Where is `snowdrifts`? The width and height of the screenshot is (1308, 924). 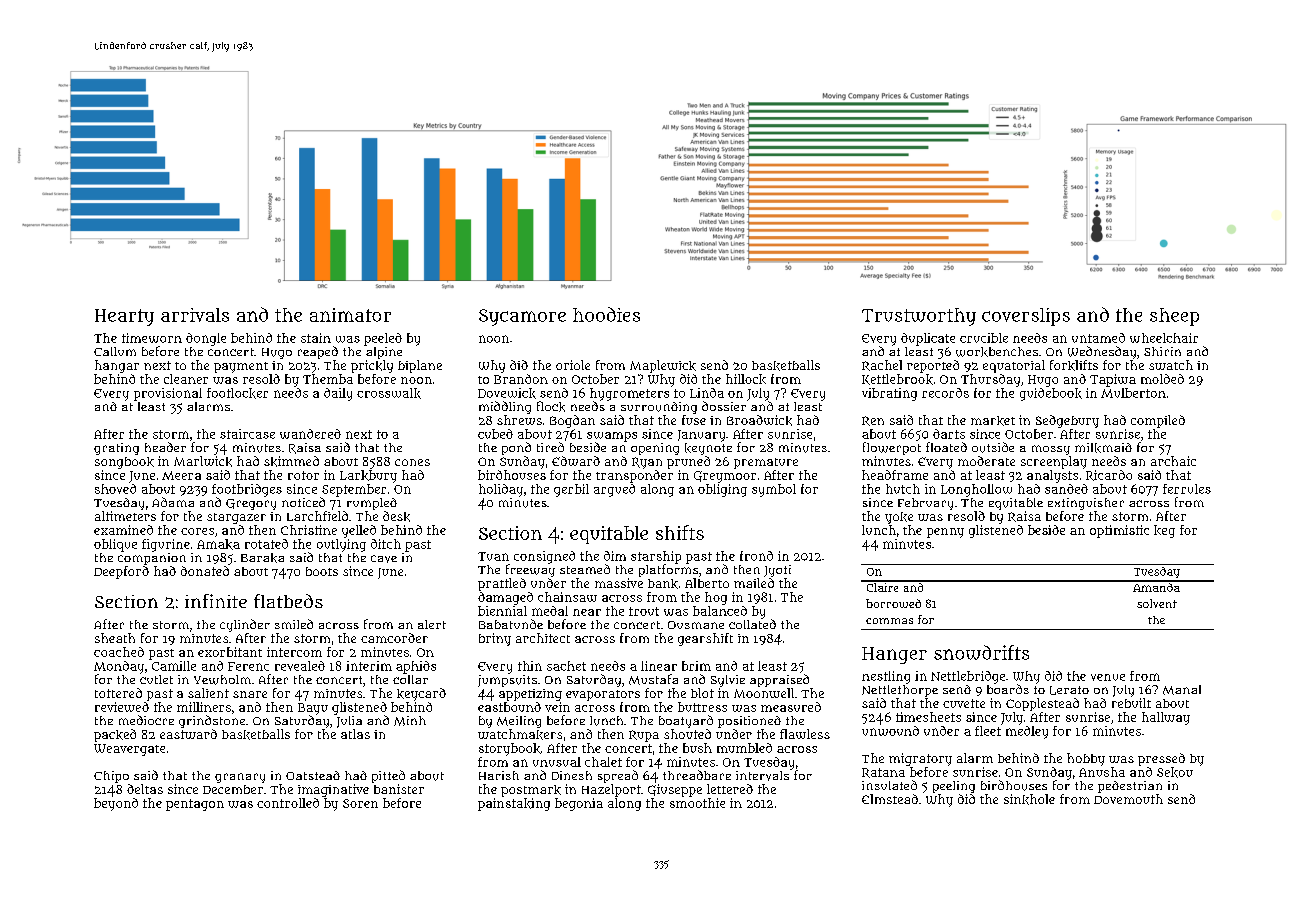
snowdrifts is located at coordinates (981, 652).
